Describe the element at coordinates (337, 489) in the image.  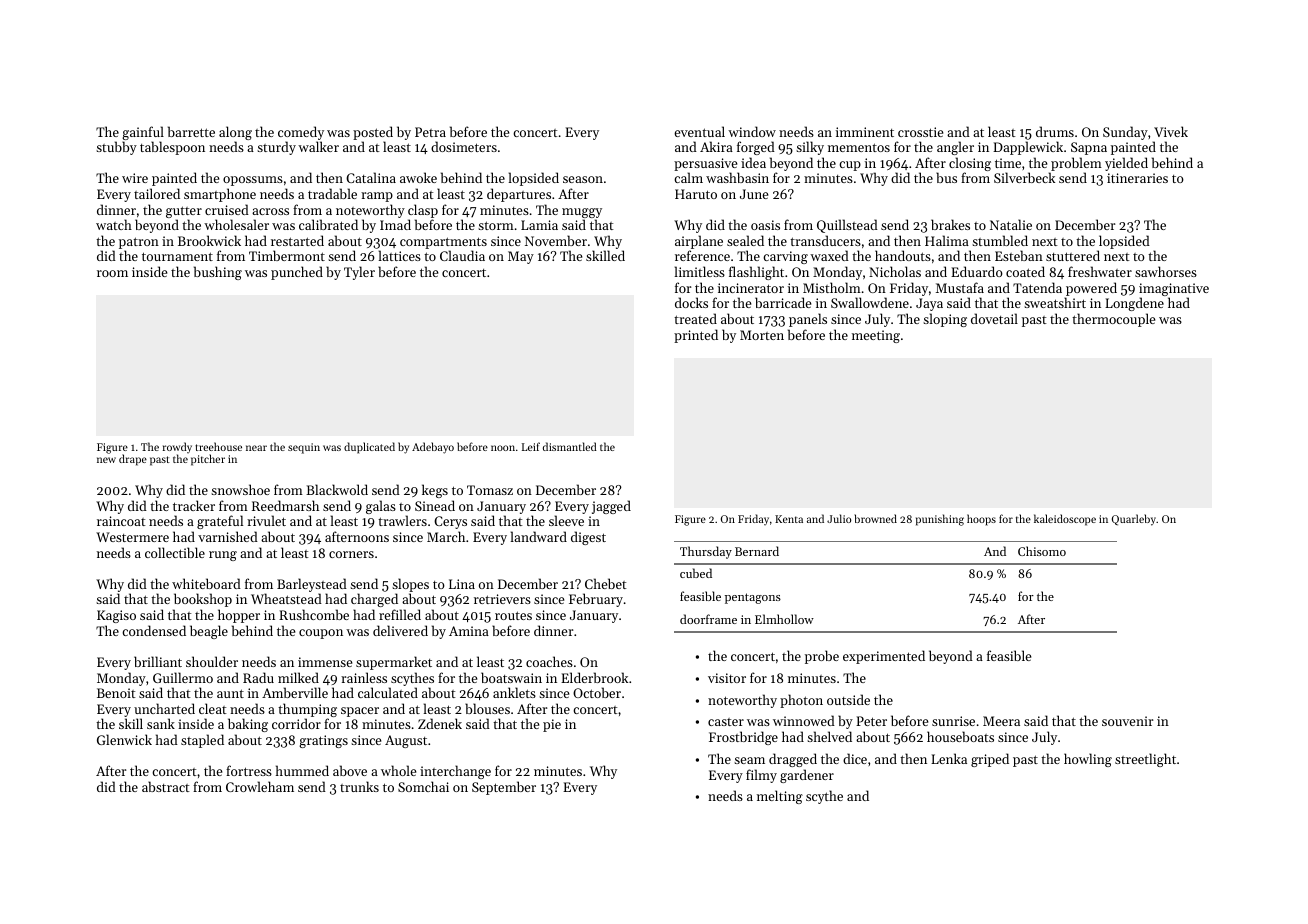
I see `Blackwold` at that location.
